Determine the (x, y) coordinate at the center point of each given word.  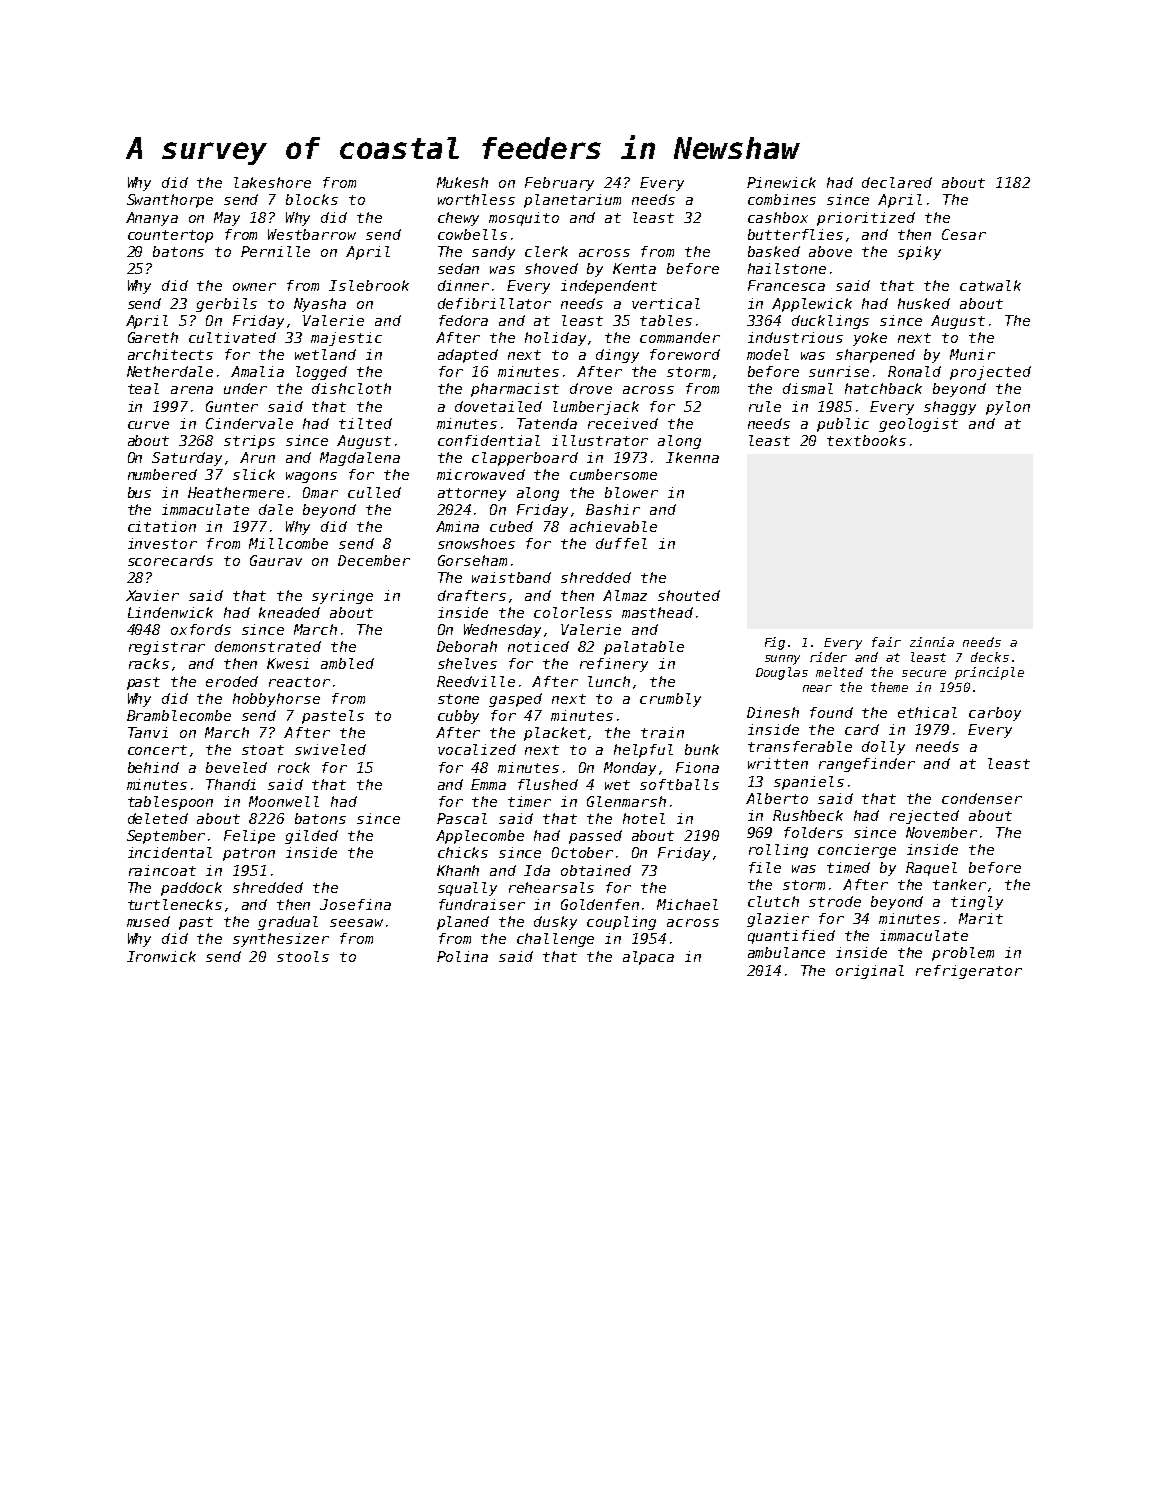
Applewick (812, 305)
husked (924, 303)
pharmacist (515, 390)
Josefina (355, 904)
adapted (468, 356)
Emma (488, 784)
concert (157, 750)
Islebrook (369, 285)
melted (839, 672)
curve (148, 425)
